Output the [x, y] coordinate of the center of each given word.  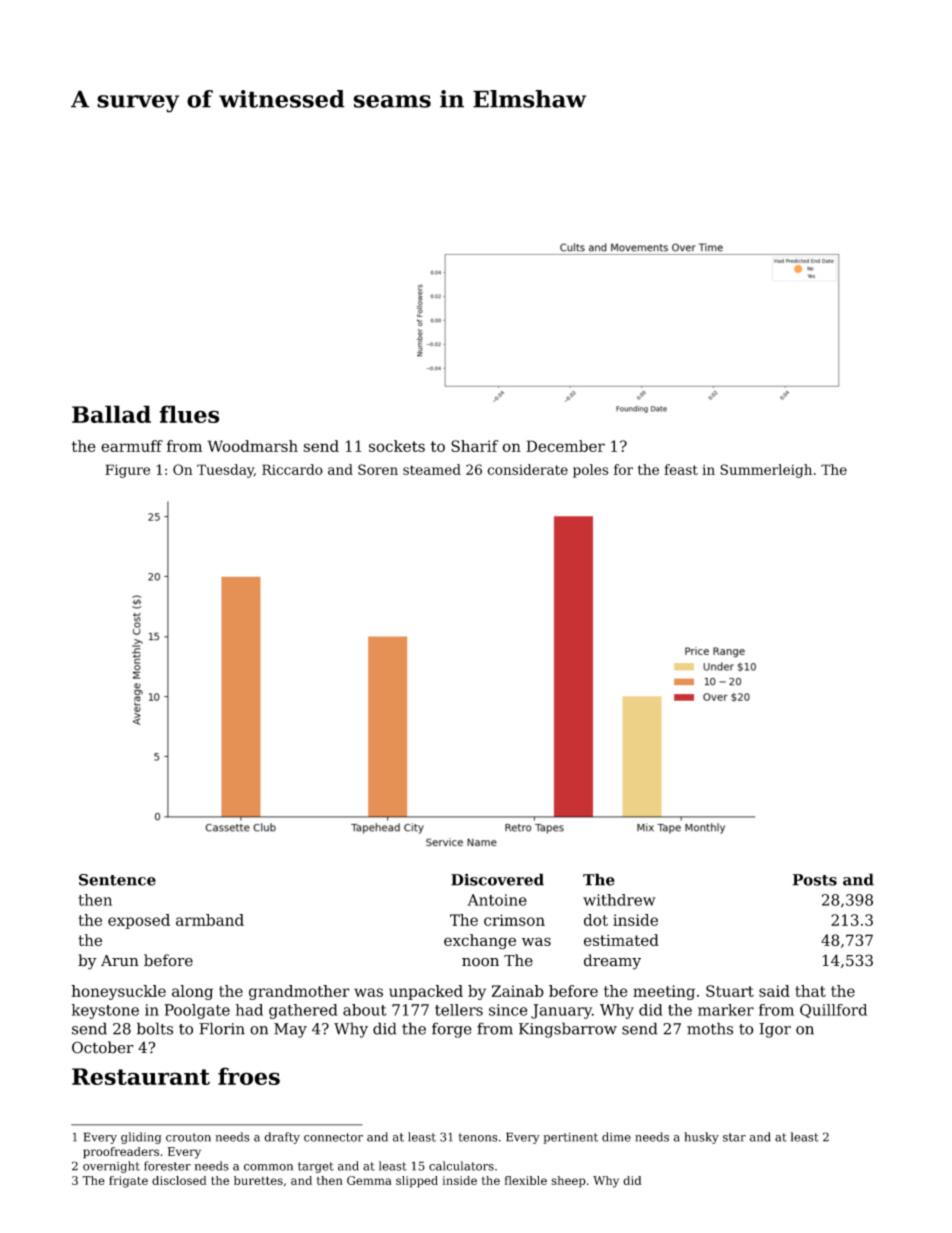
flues [189, 414]
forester [167, 1166]
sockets [397, 446]
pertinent [570, 1138]
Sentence [117, 880]
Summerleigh [766, 471]
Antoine [497, 900]
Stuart [730, 991]
